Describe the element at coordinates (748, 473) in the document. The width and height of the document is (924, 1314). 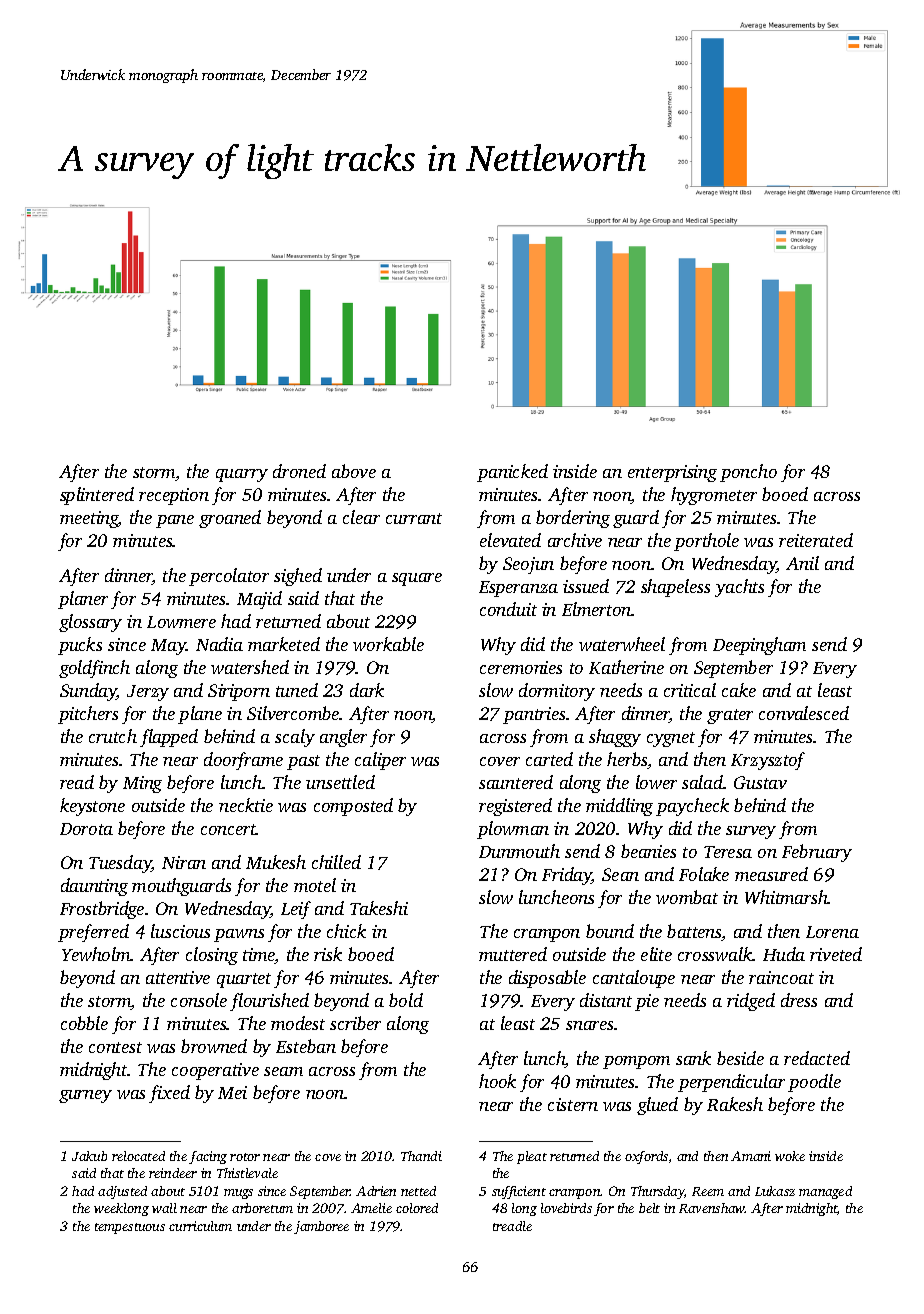
I see `poncho` at that location.
